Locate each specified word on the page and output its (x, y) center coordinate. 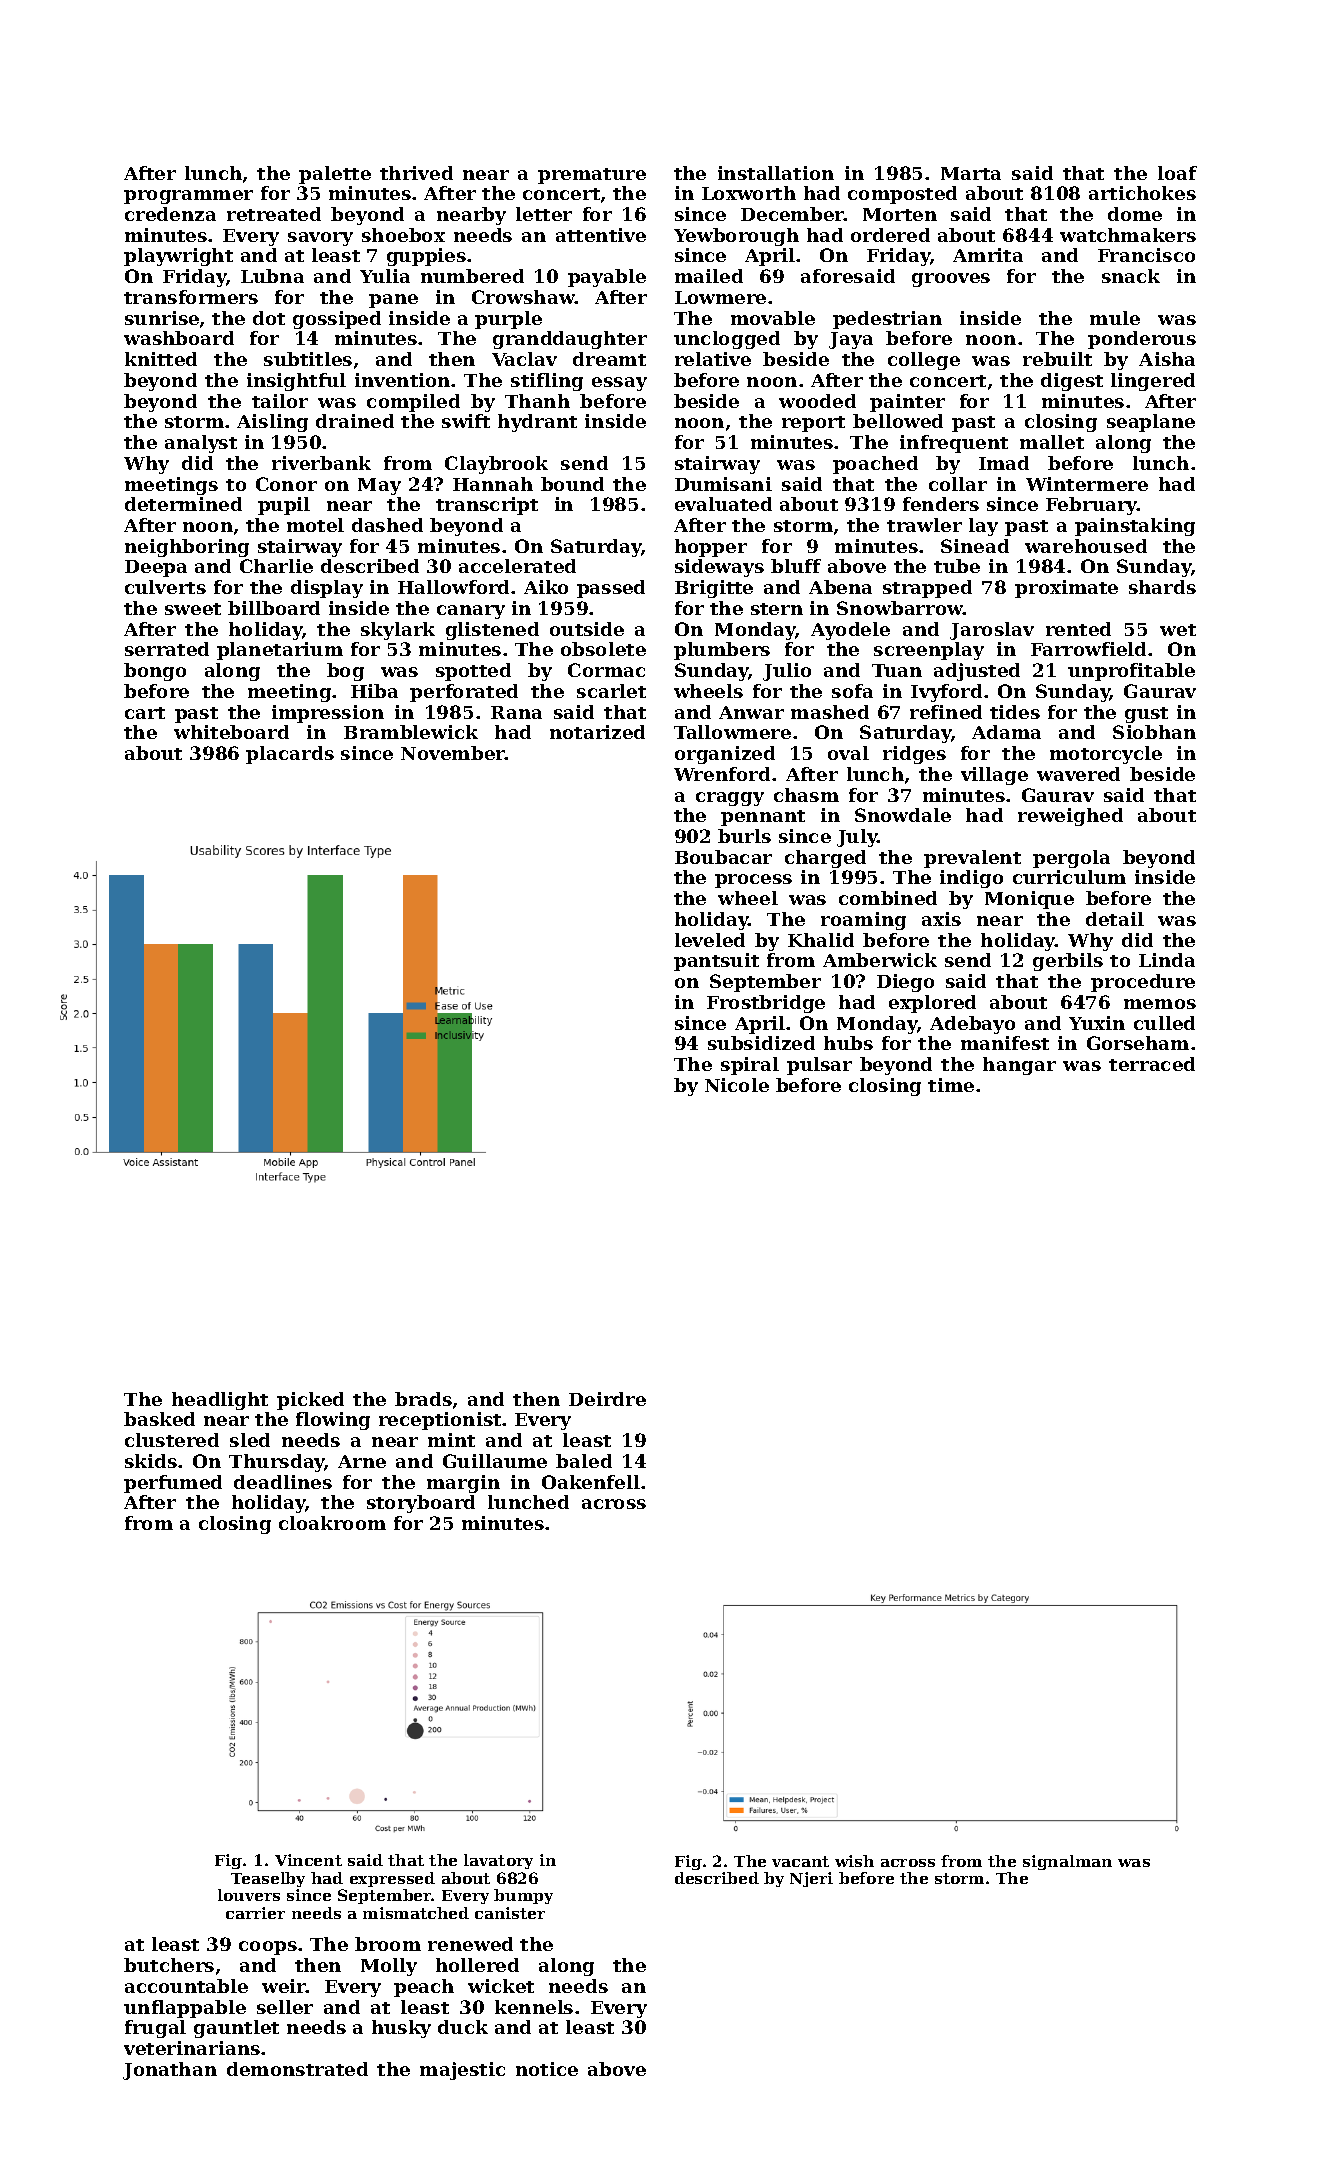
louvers (249, 1895)
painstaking (1135, 527)
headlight (220, 1401)
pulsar (819, 1066)
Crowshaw (523, 297)
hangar (1019, 1066)
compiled (413, 403)
